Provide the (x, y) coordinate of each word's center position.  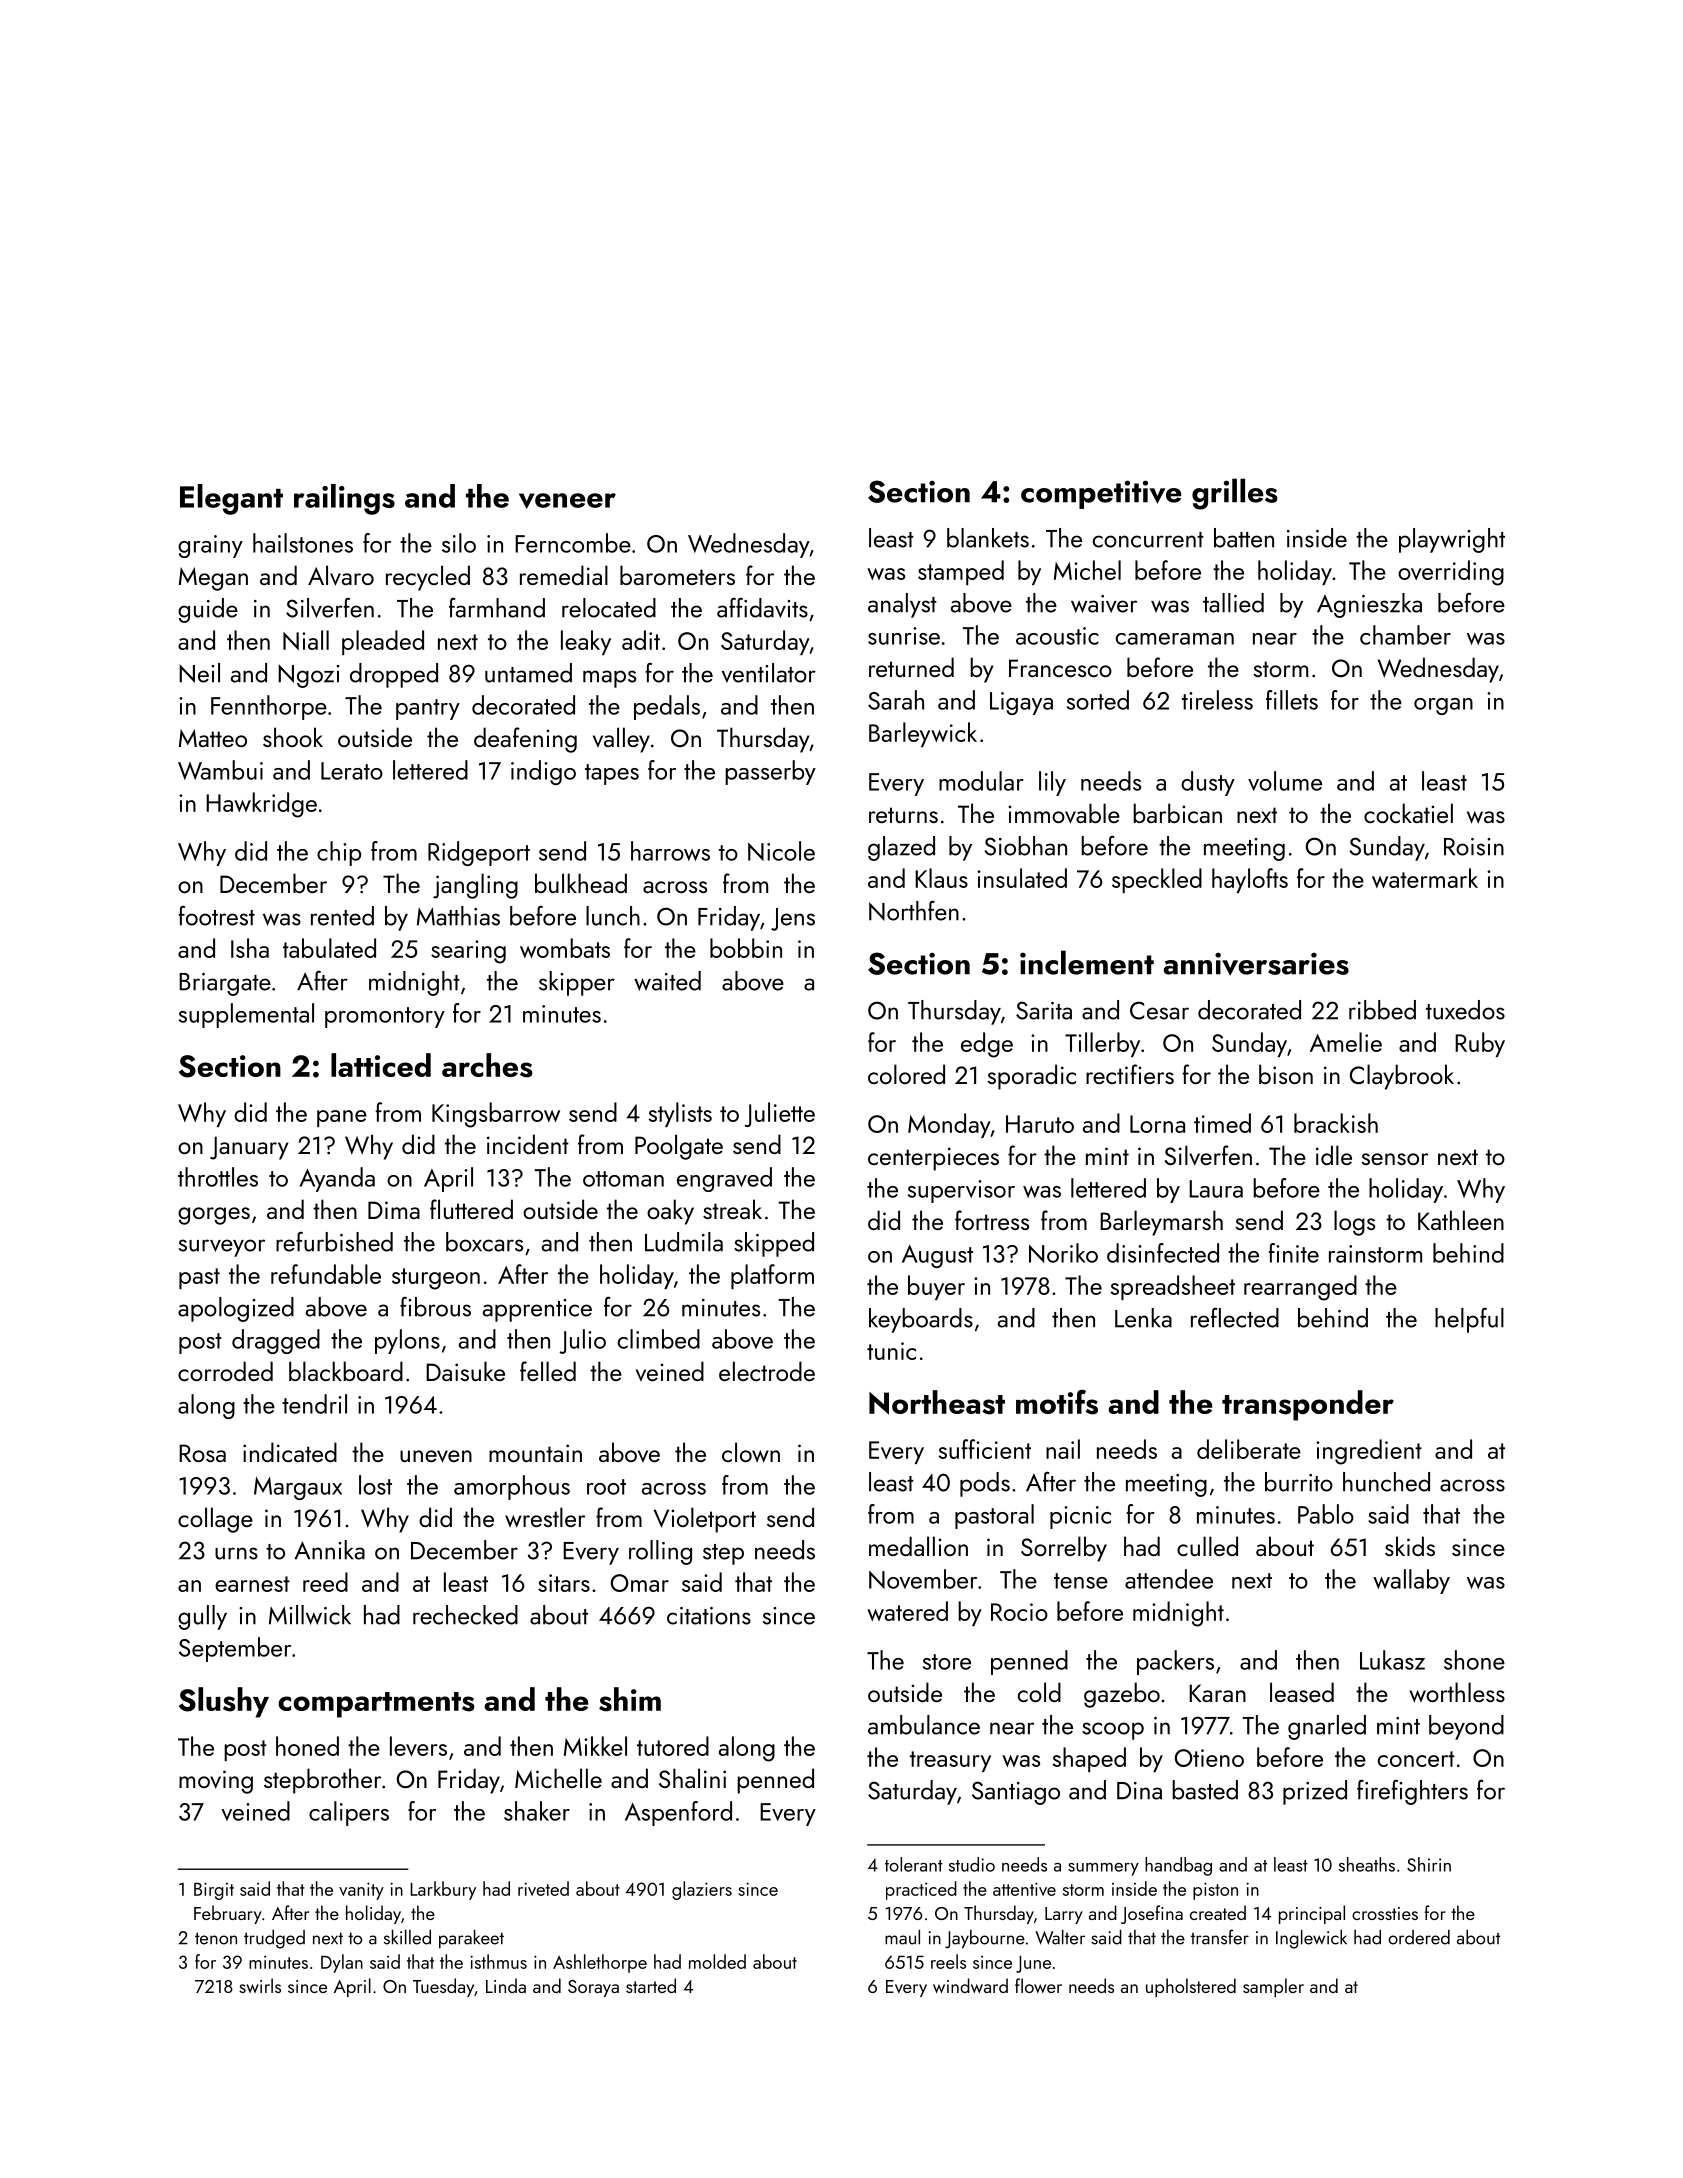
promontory (385, 1017)
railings (344, 499)
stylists (680, 1114)
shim (630, 1699)
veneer (567, 501)
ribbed (1382, 1010)
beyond (1466, 1727)
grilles (1235, 494)
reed (325, 1582)
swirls (260, 1985)
